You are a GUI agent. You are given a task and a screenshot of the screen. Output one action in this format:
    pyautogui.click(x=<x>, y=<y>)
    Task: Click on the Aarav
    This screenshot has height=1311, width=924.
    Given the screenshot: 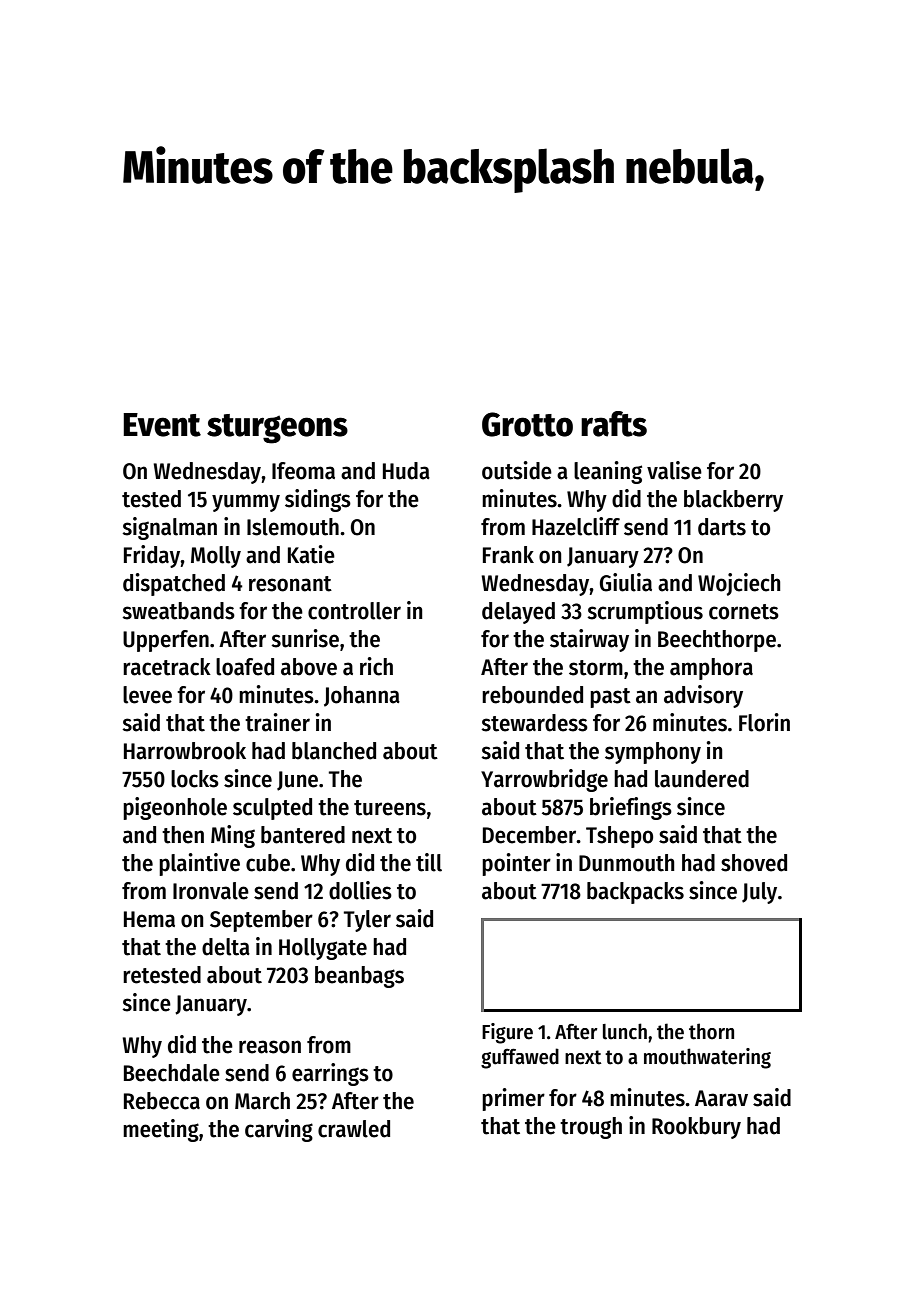 What is the action you would take?
    pyautogui.click(x=721, y=1098)
